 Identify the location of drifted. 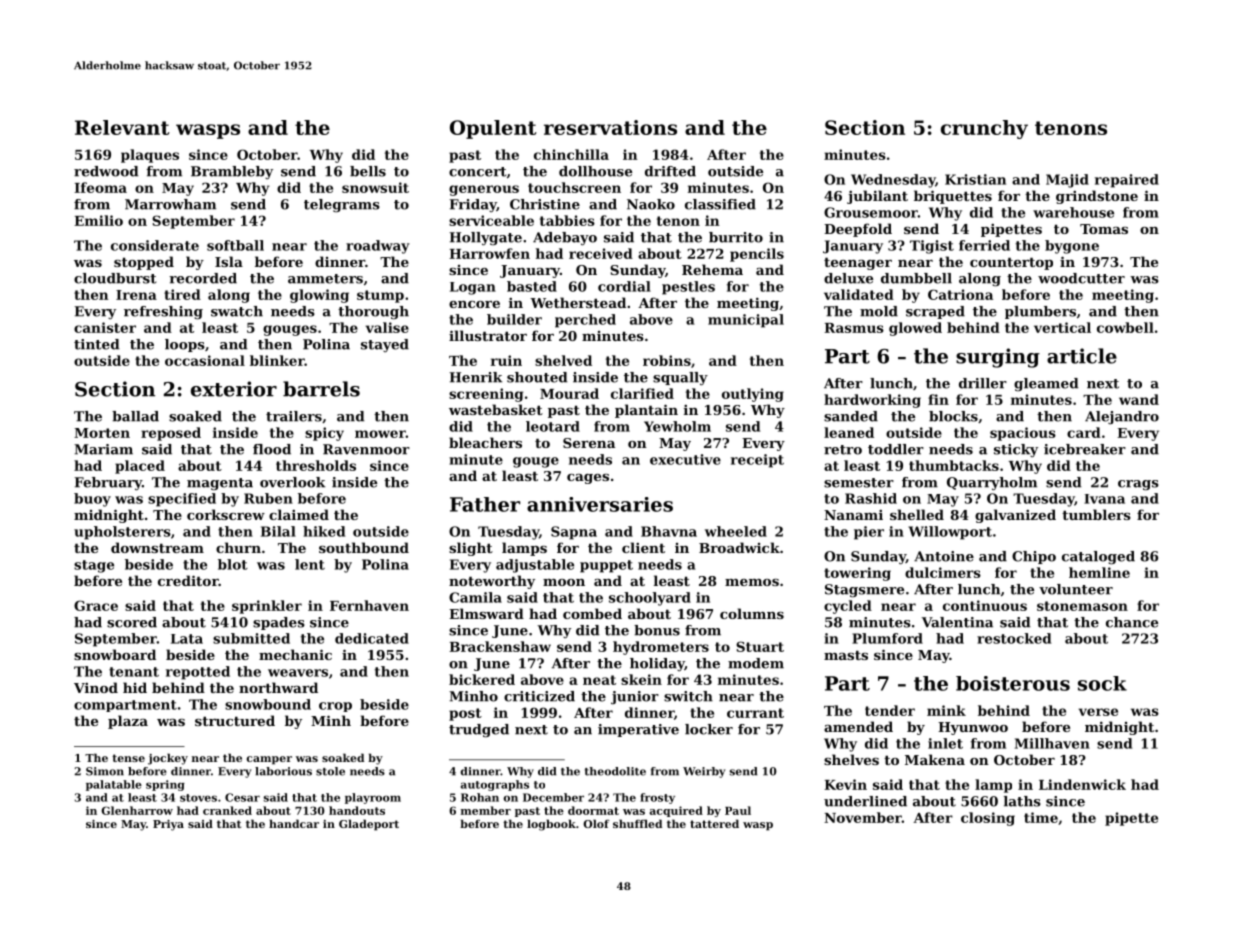
(670, 171).
